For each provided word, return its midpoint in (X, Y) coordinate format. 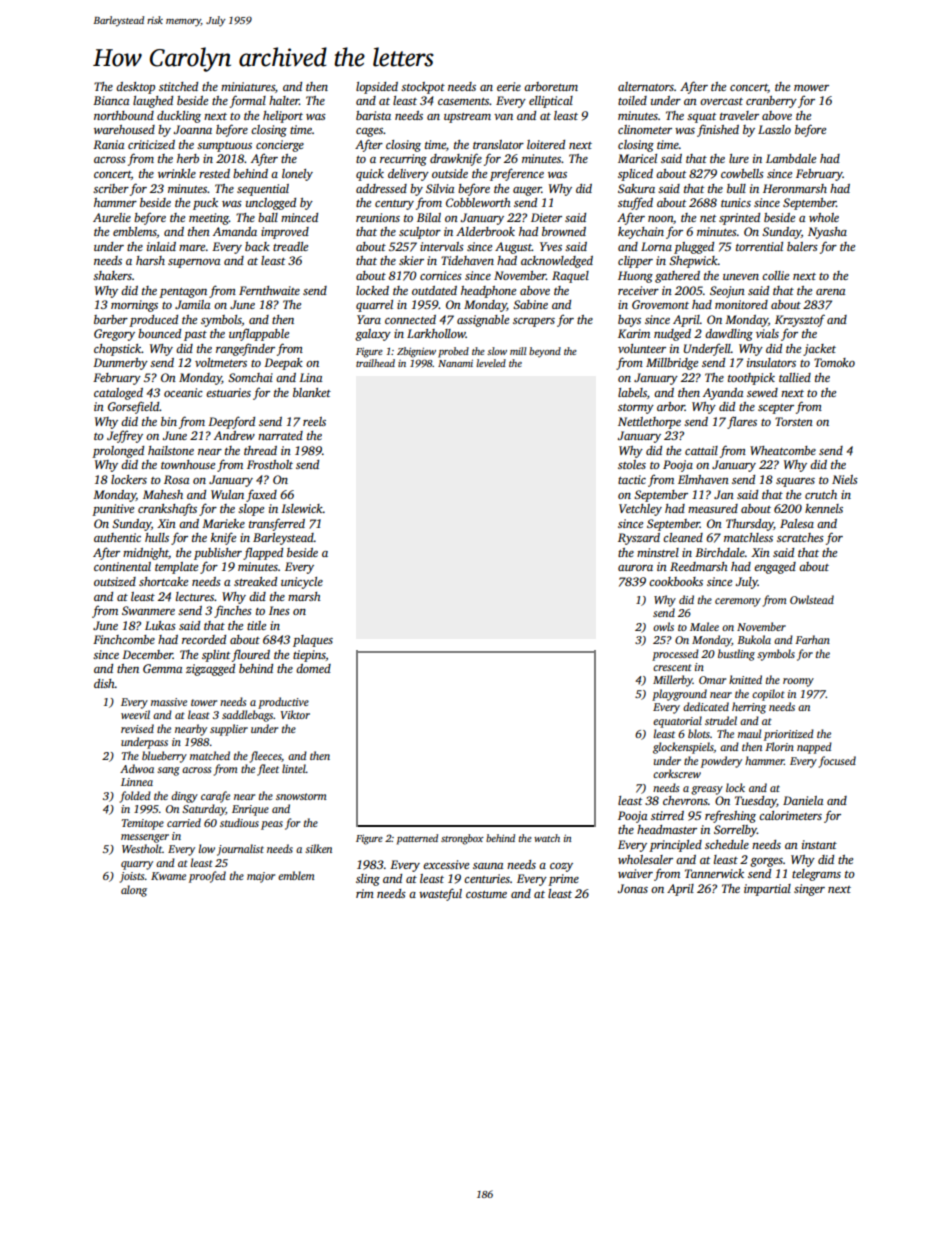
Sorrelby (735, 831)
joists (132, 877)
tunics (736, 202)
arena (830, 292)
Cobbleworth (478, 202)
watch (547, 838)
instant (819, 844)
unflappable (259, 334)
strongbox (462, 839)
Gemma (162, 668)
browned (564, 231)
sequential (263, 190)
